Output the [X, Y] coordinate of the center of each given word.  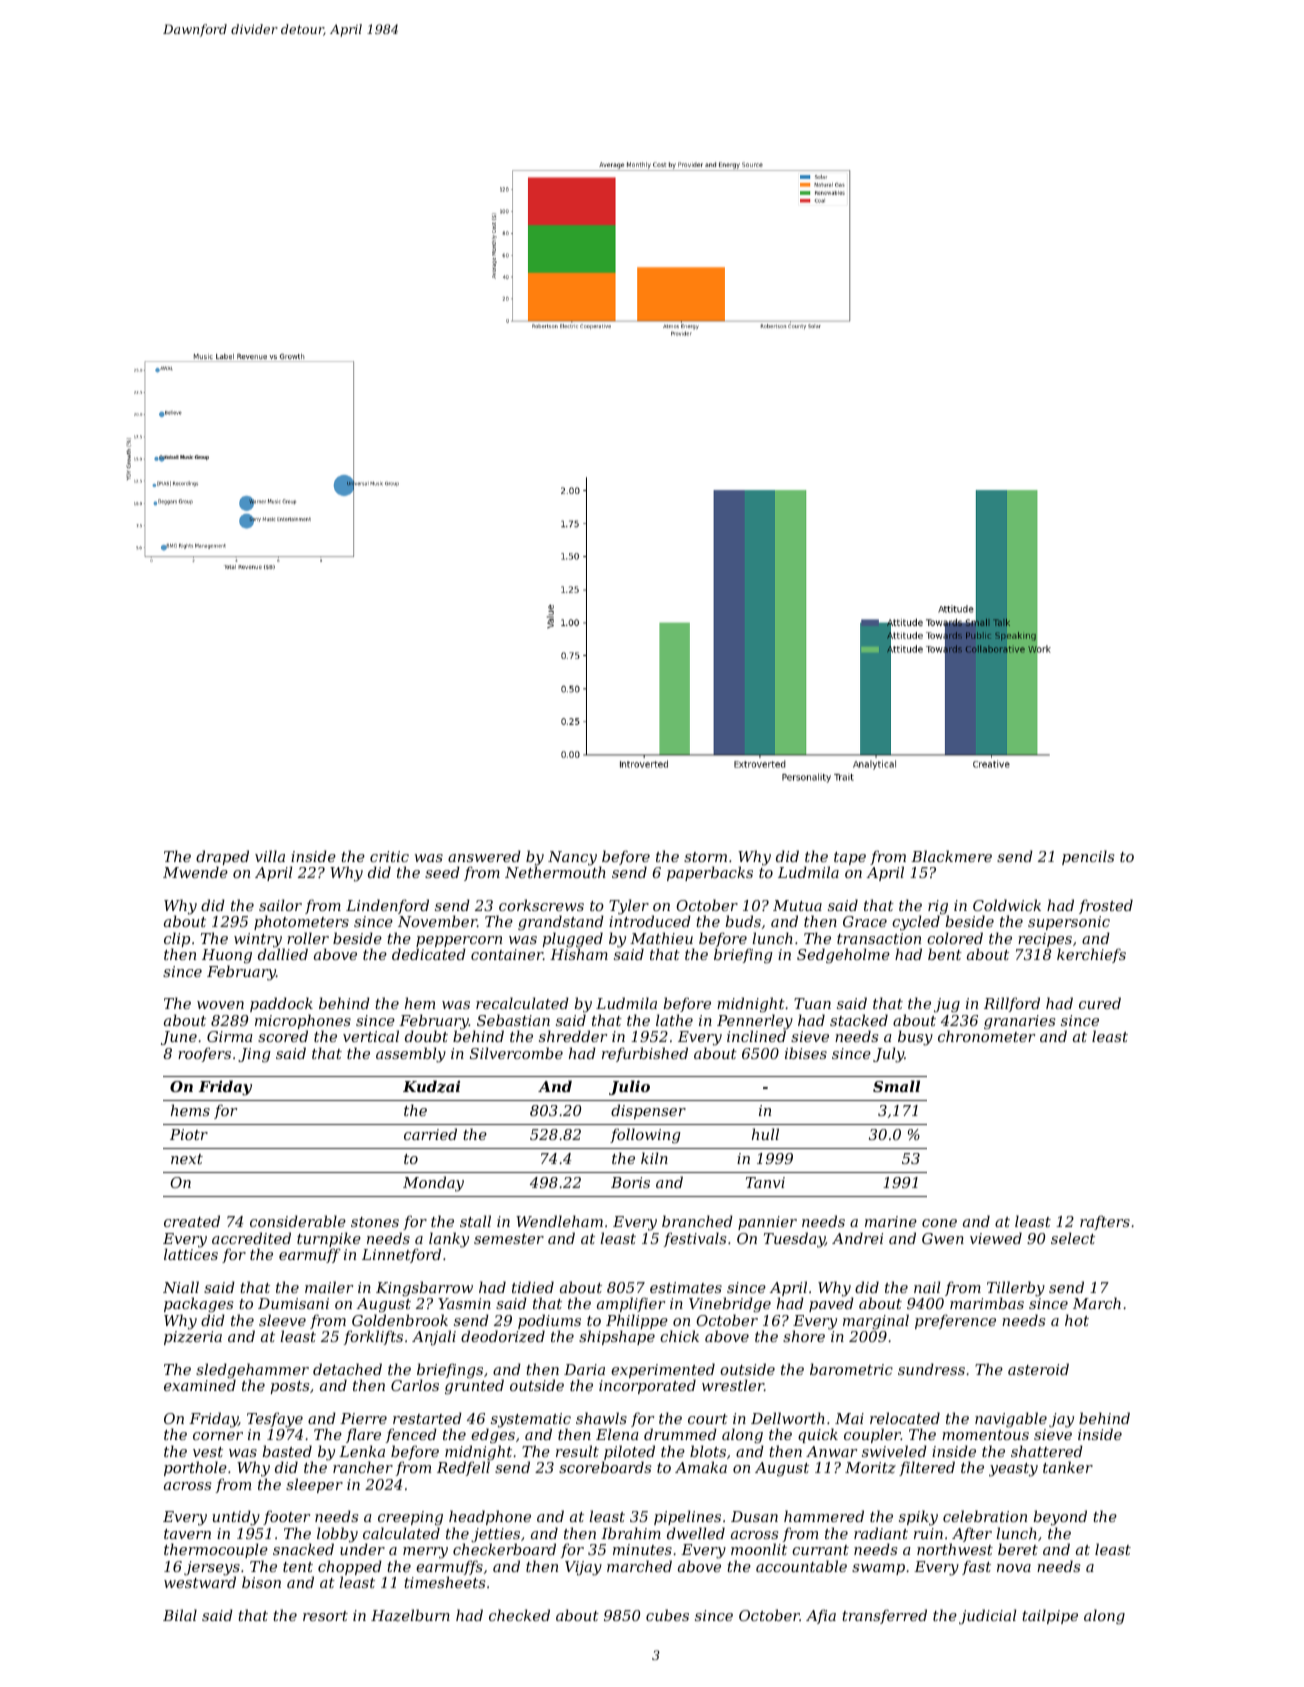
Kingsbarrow [424, 1289]
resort [325, 1616]
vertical [371, 1036]
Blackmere [951, 856]
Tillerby [1016, 1289]
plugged [573, 940]
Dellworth [788, 1418]
